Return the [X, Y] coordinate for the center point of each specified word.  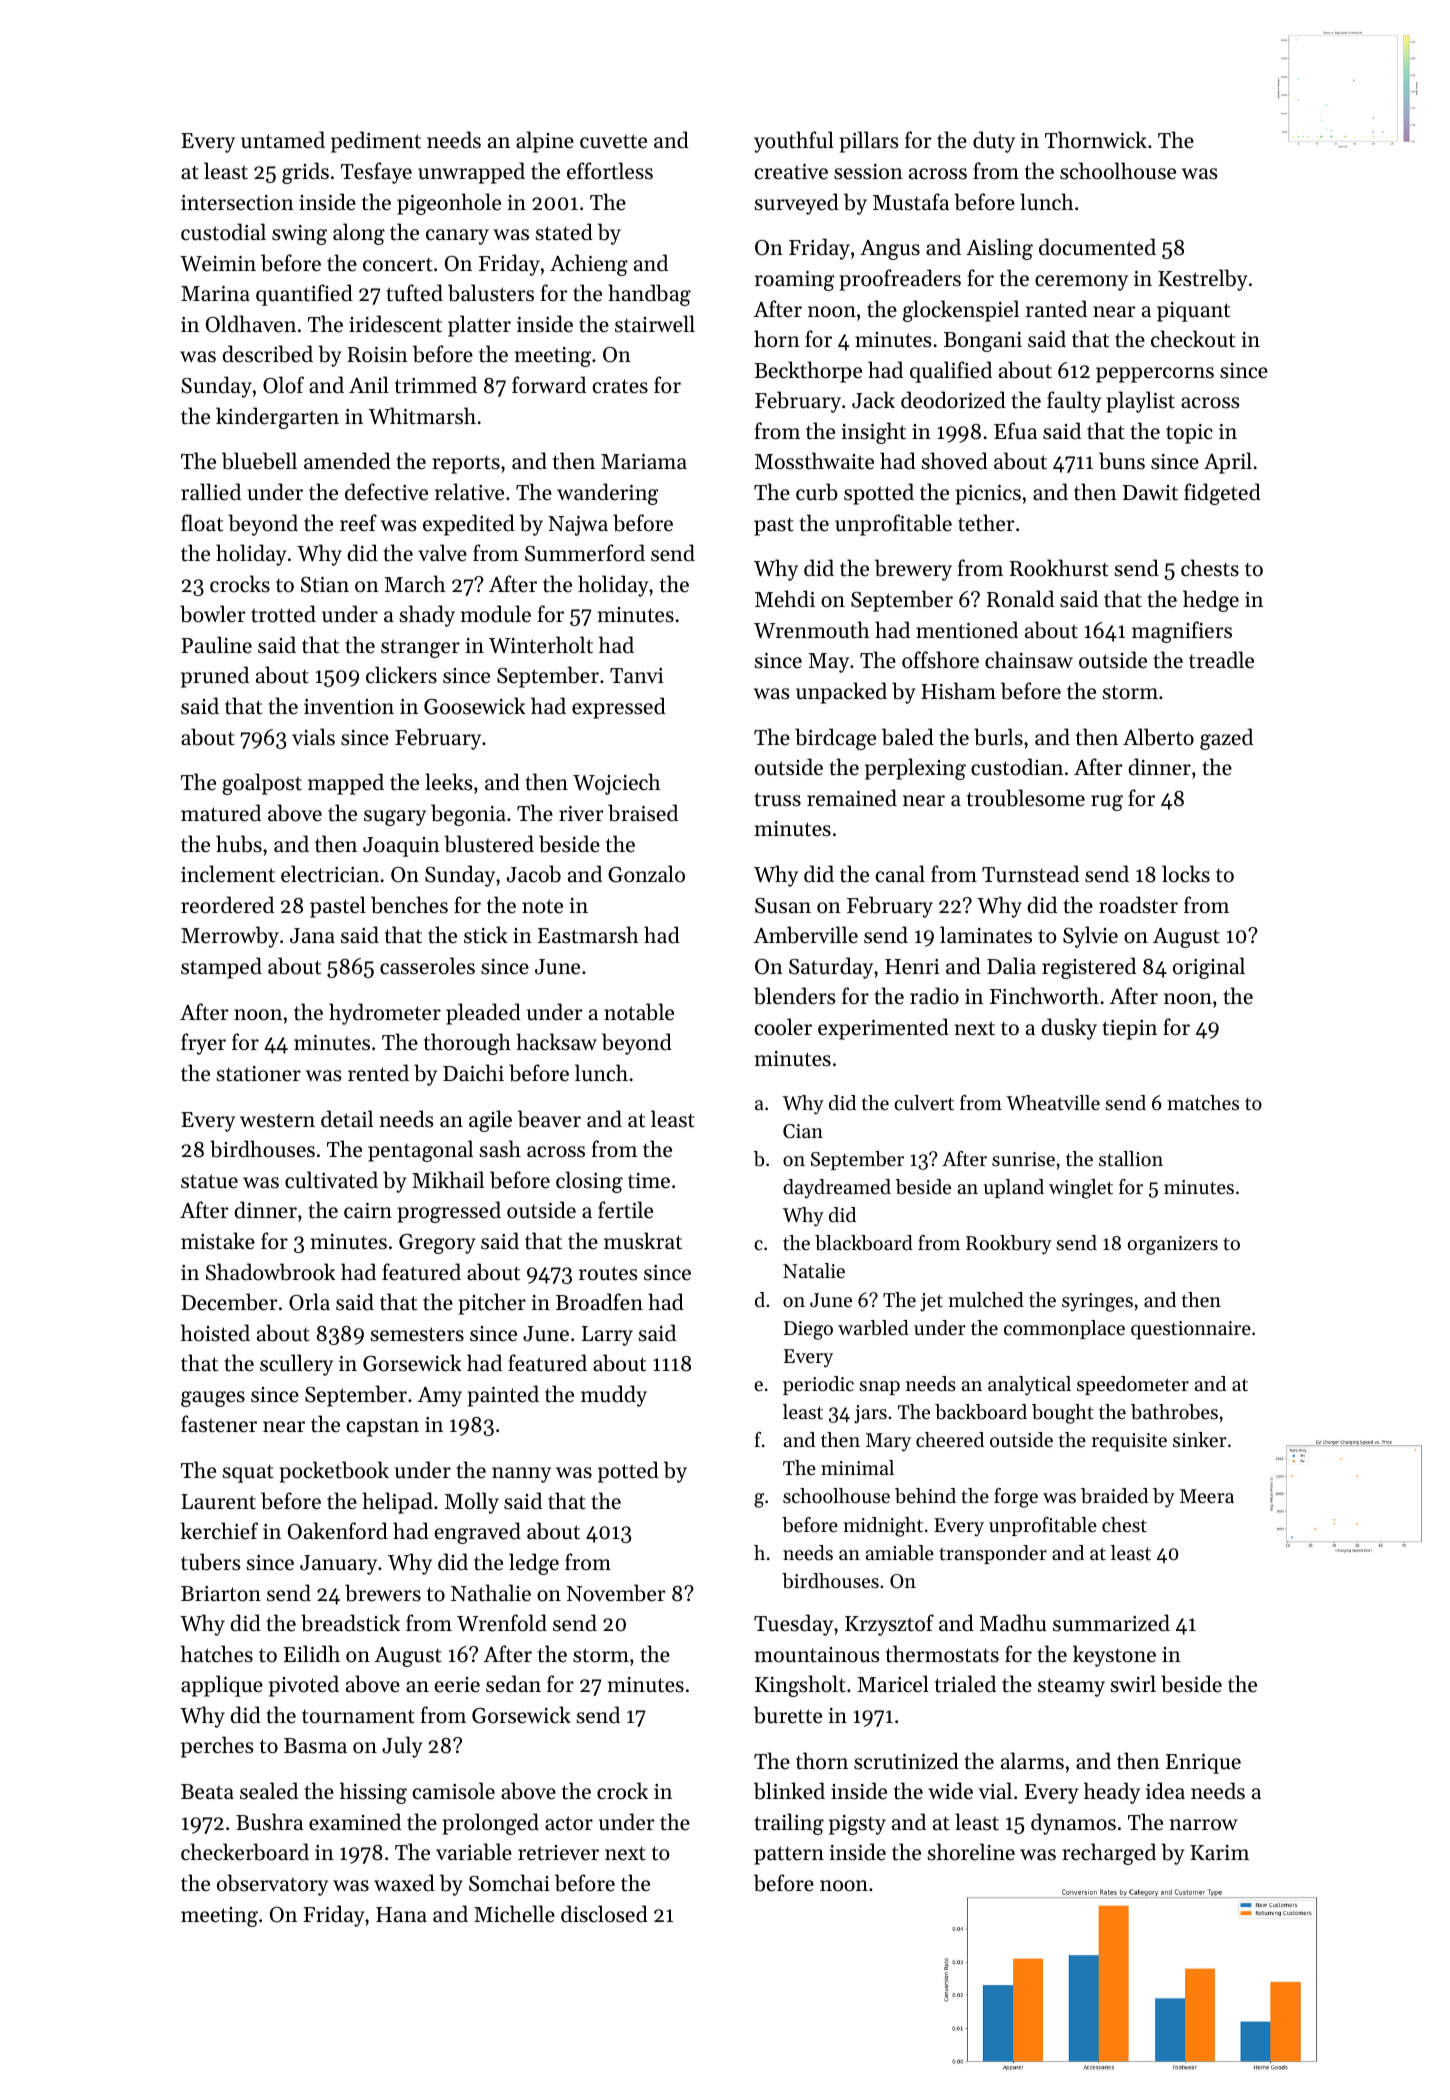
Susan [783, 906]
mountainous [817, 1655]
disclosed [604, 1914]
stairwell [655, 324]
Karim [1219, 1852]
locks [1186, 874]
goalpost [262, 784]
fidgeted [1222, 494]
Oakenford [338, 1531]
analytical [1029, 1386]
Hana [401, 1914]
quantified [304, 295]
